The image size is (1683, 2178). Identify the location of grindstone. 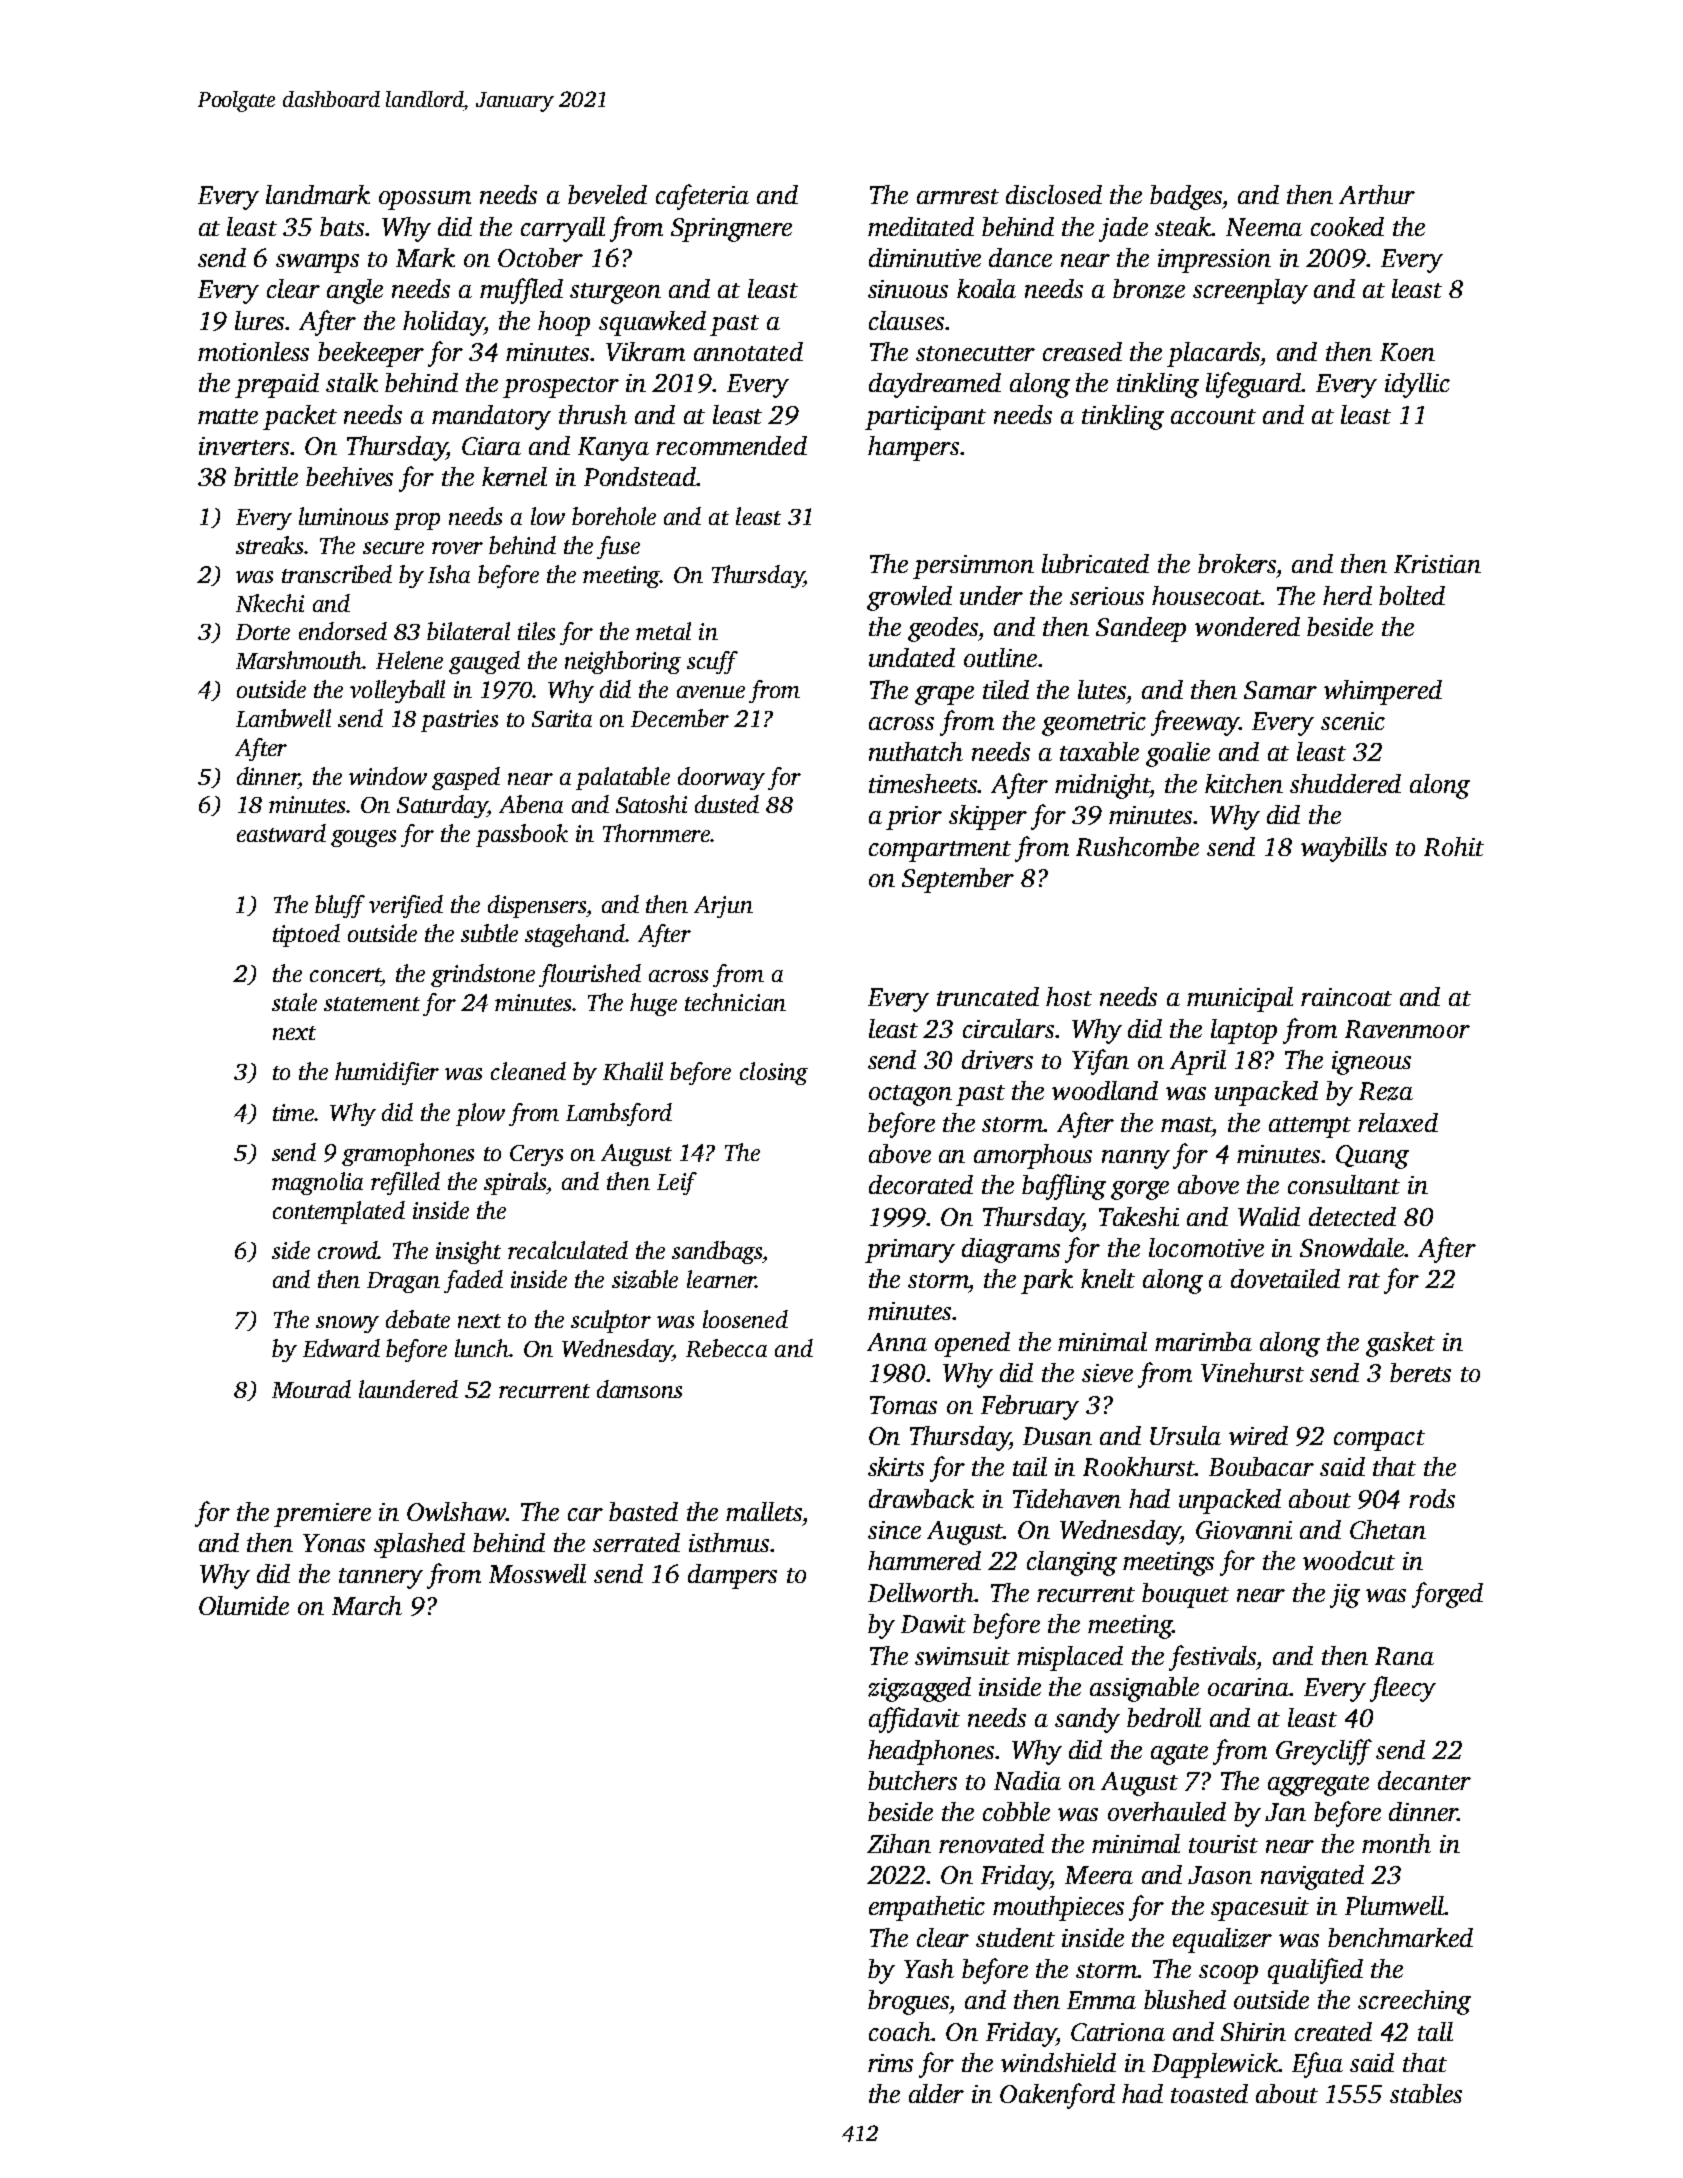
(483, 975).
